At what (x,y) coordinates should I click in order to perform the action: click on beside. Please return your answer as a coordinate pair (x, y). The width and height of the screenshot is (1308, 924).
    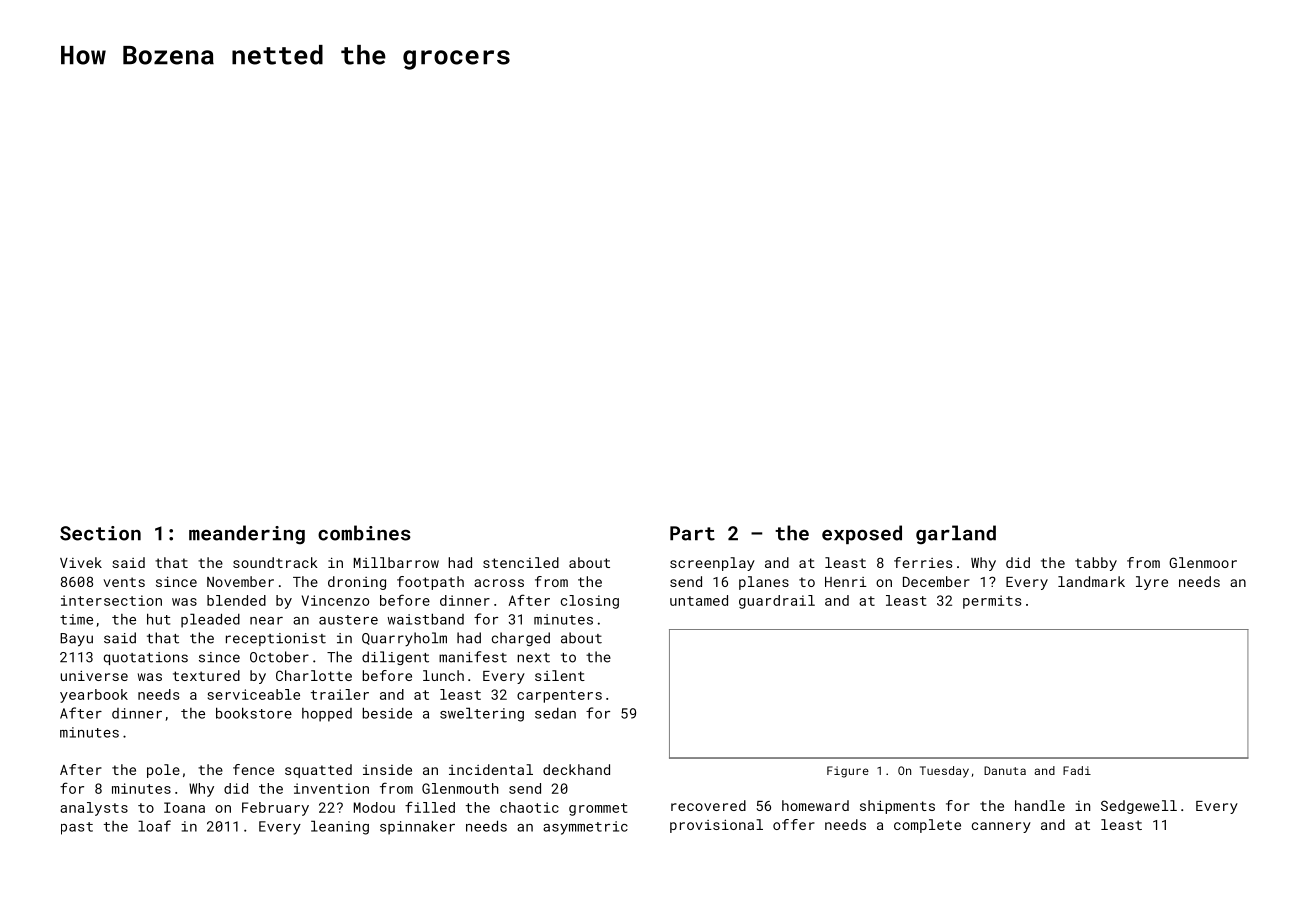
    Looking at the image, I should click on (387, 713).
